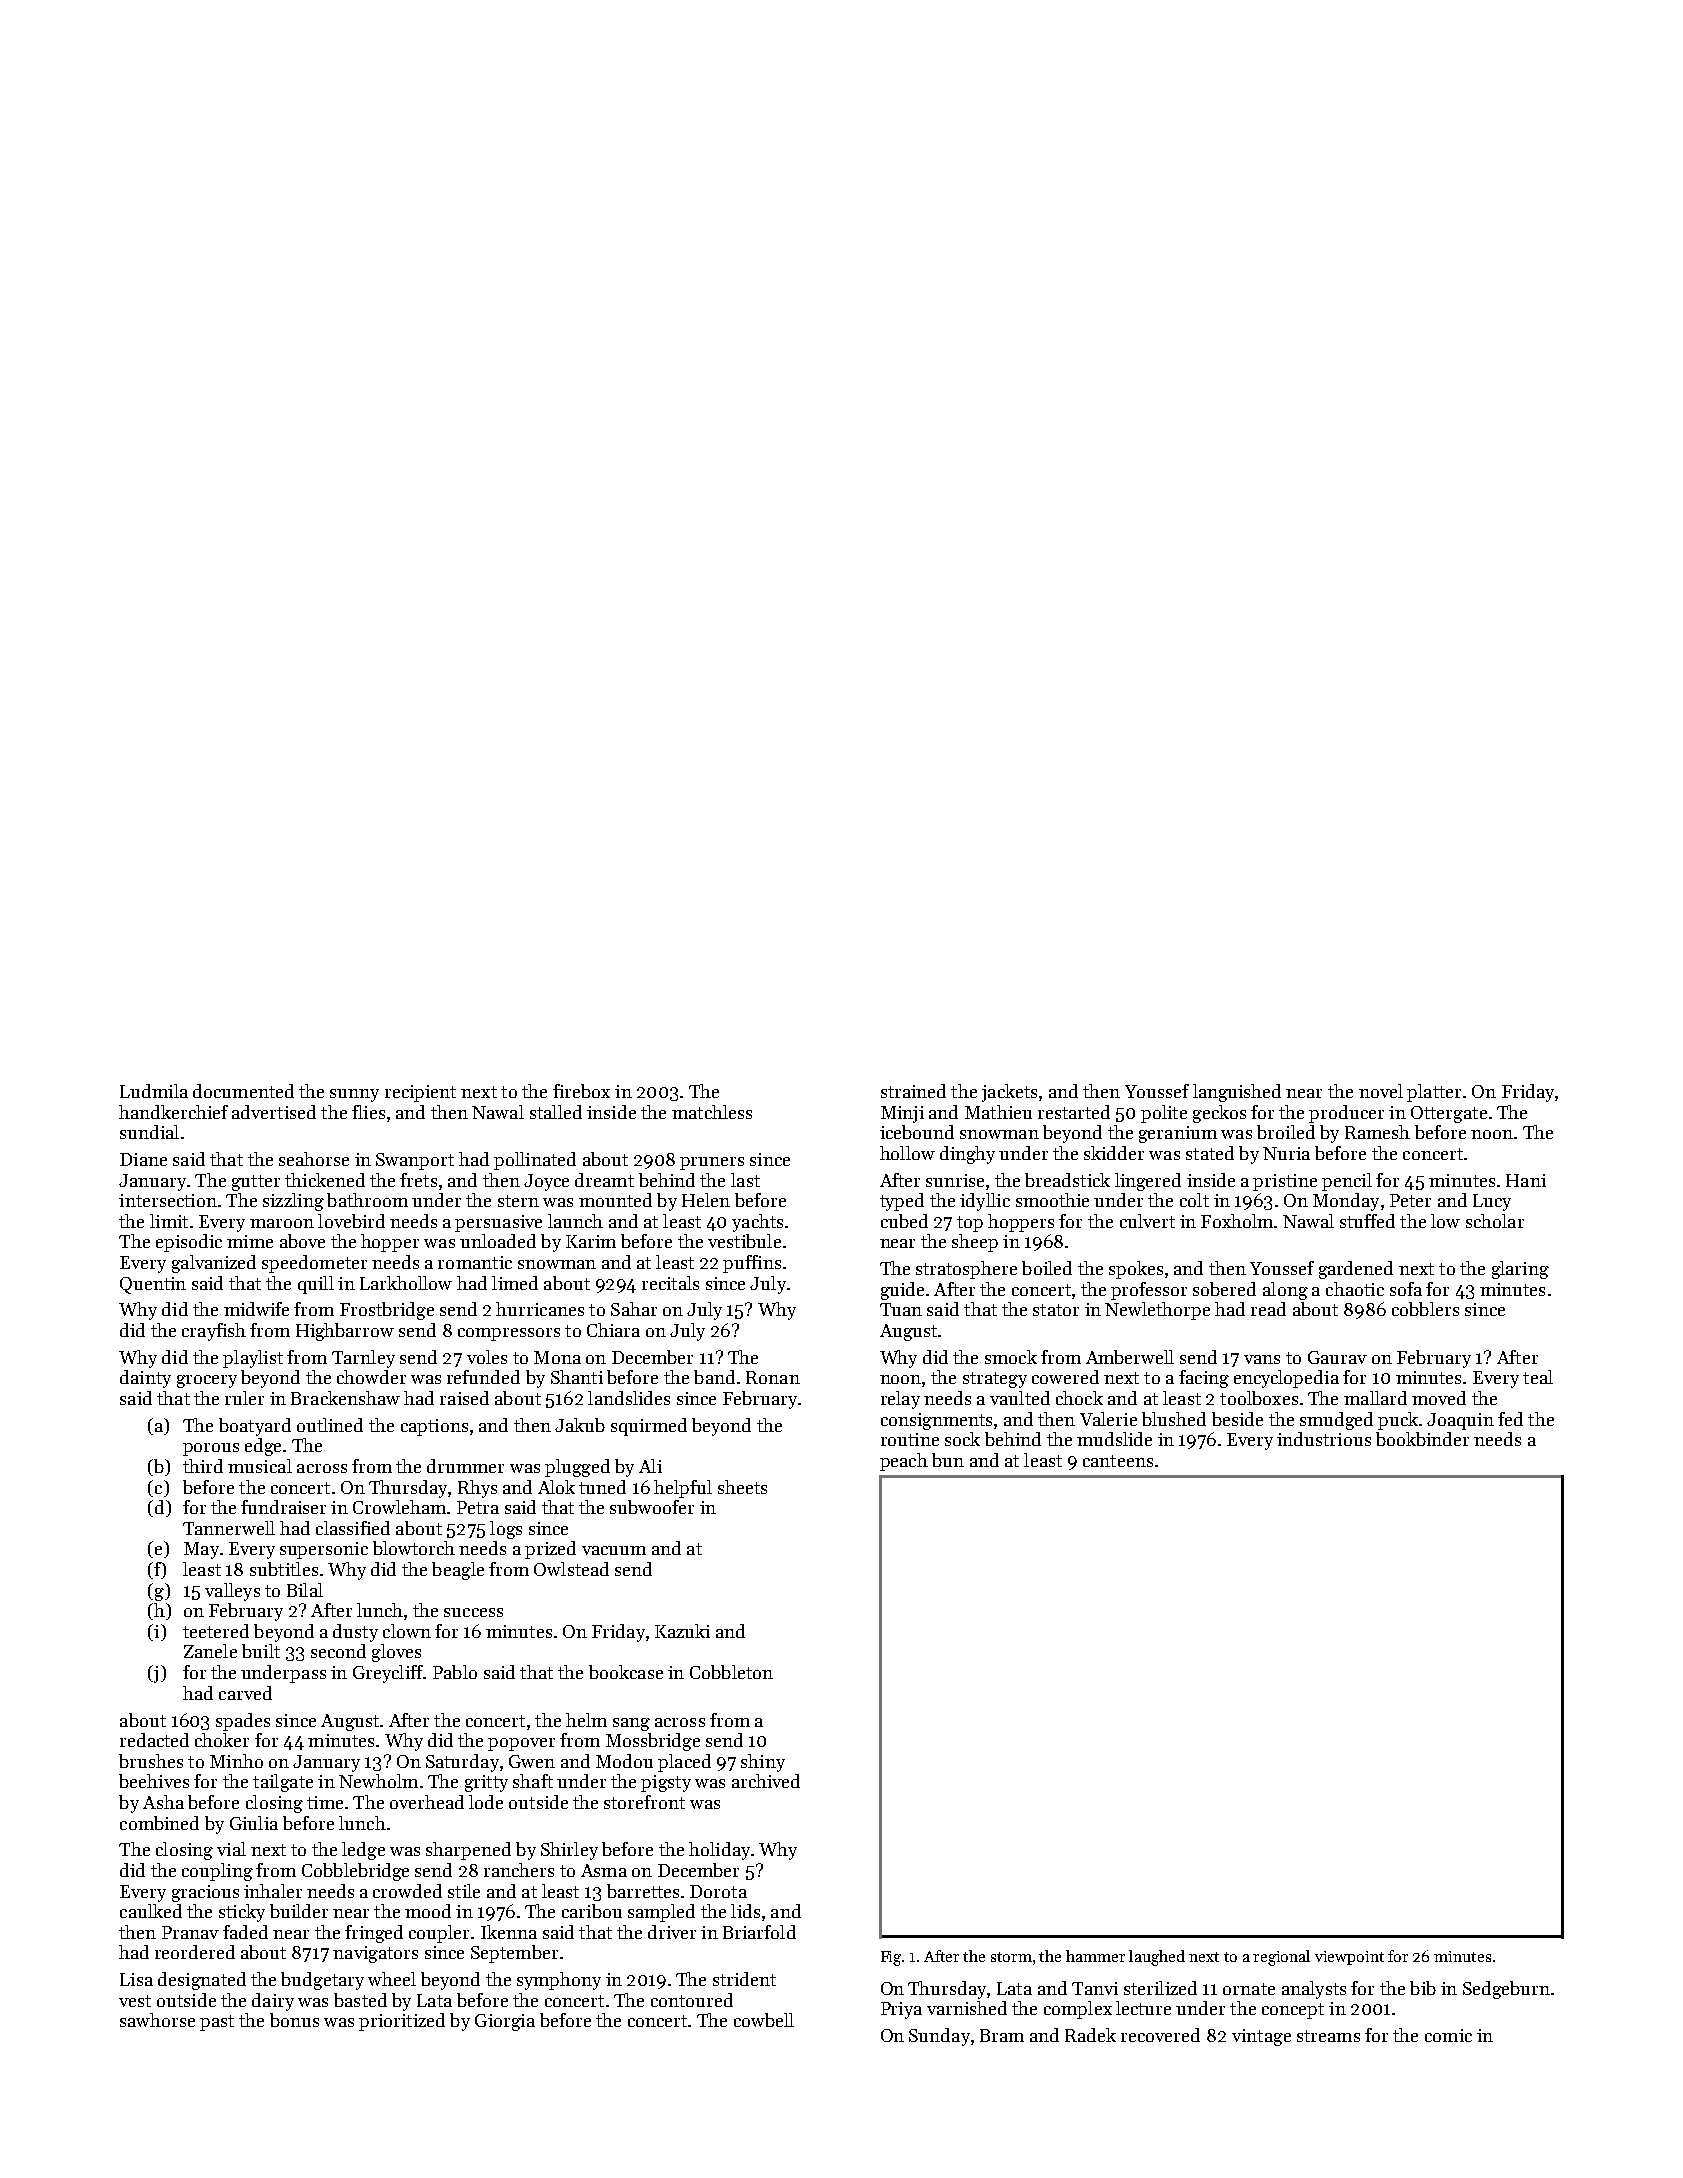  I want to click on second, so click(338, 1651).
